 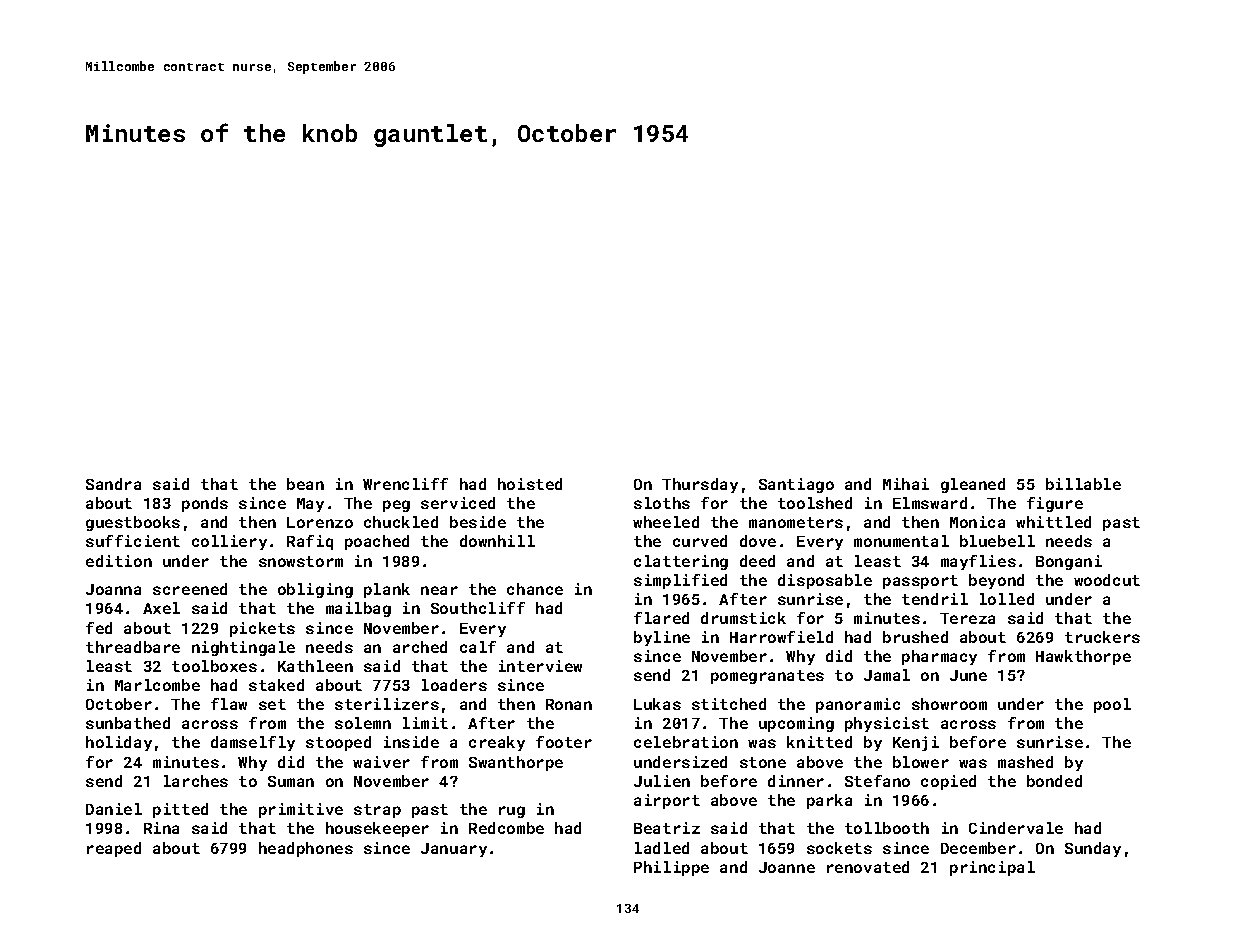 I want to click on Ronan, so click(x=569, y=704).
